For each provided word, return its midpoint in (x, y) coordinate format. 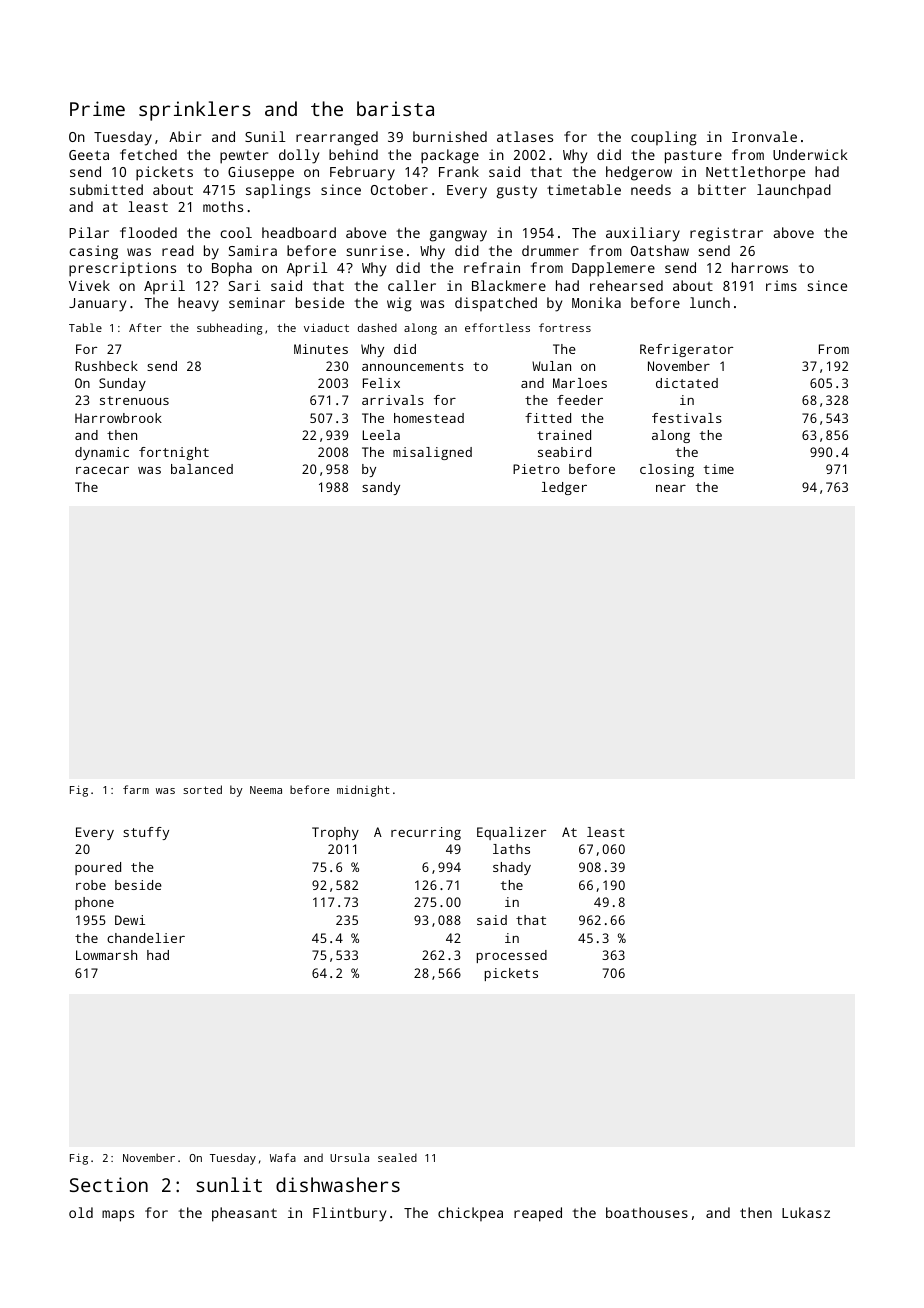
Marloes (580, 383)
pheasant (244, 1214)
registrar (726, 234)
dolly (299, 156)
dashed (377, 327)
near (671, 488)
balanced (202, 469)
